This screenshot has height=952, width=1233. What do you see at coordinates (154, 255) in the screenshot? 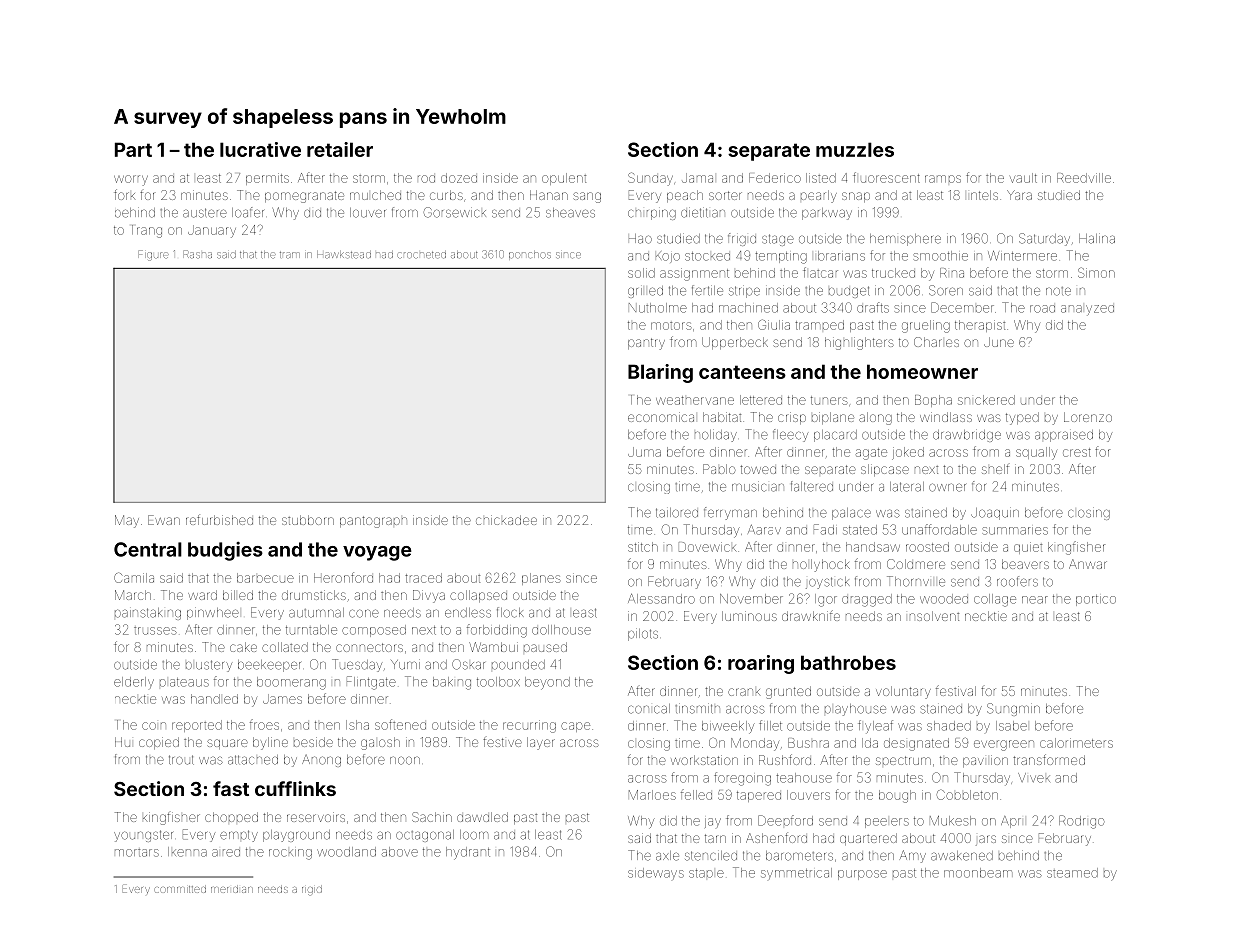
I see `Figure` at bounding box center [154, 255].
